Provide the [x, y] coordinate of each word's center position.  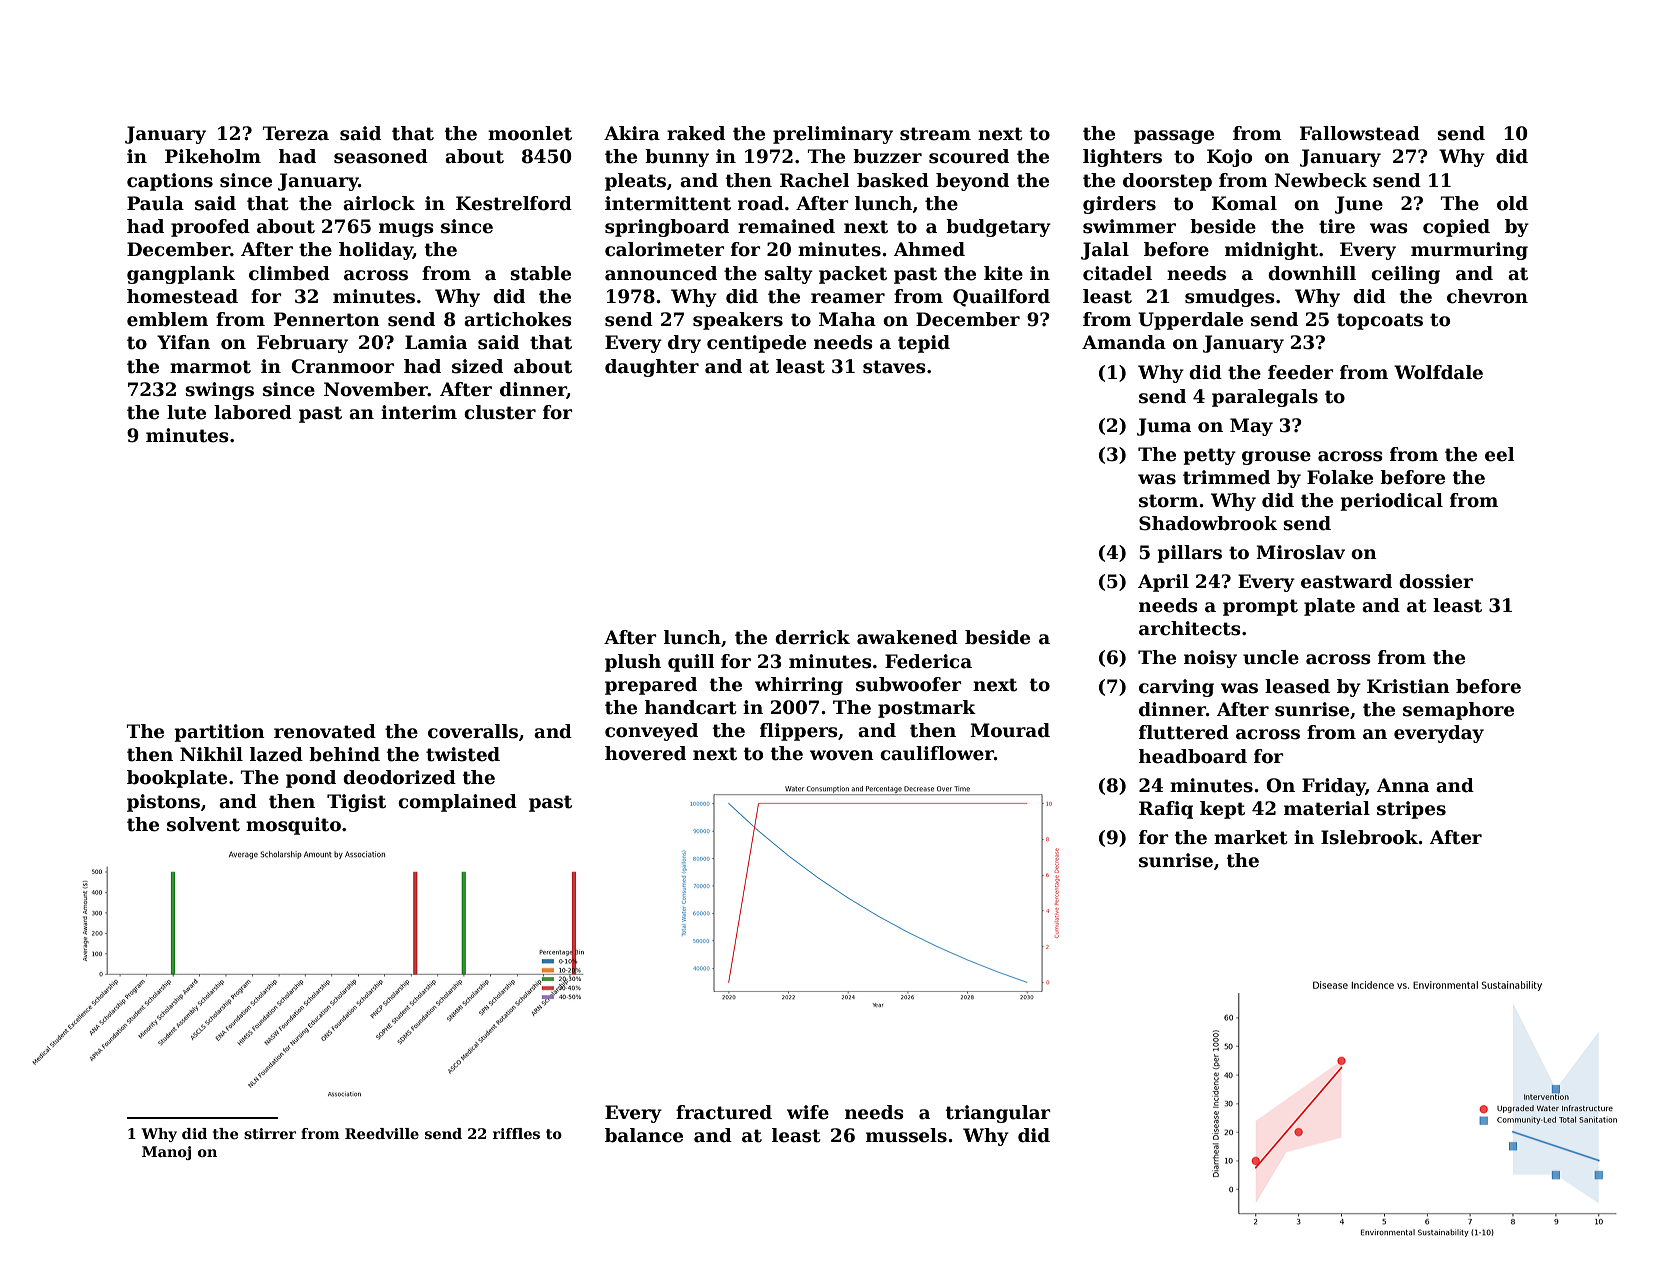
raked [696, 133]
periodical [1392, 502]
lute [186, 412]
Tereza [296, 133]
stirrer [270, 1133]
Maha [847, 319]
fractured [724, 1112]
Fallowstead [1360, 133]
